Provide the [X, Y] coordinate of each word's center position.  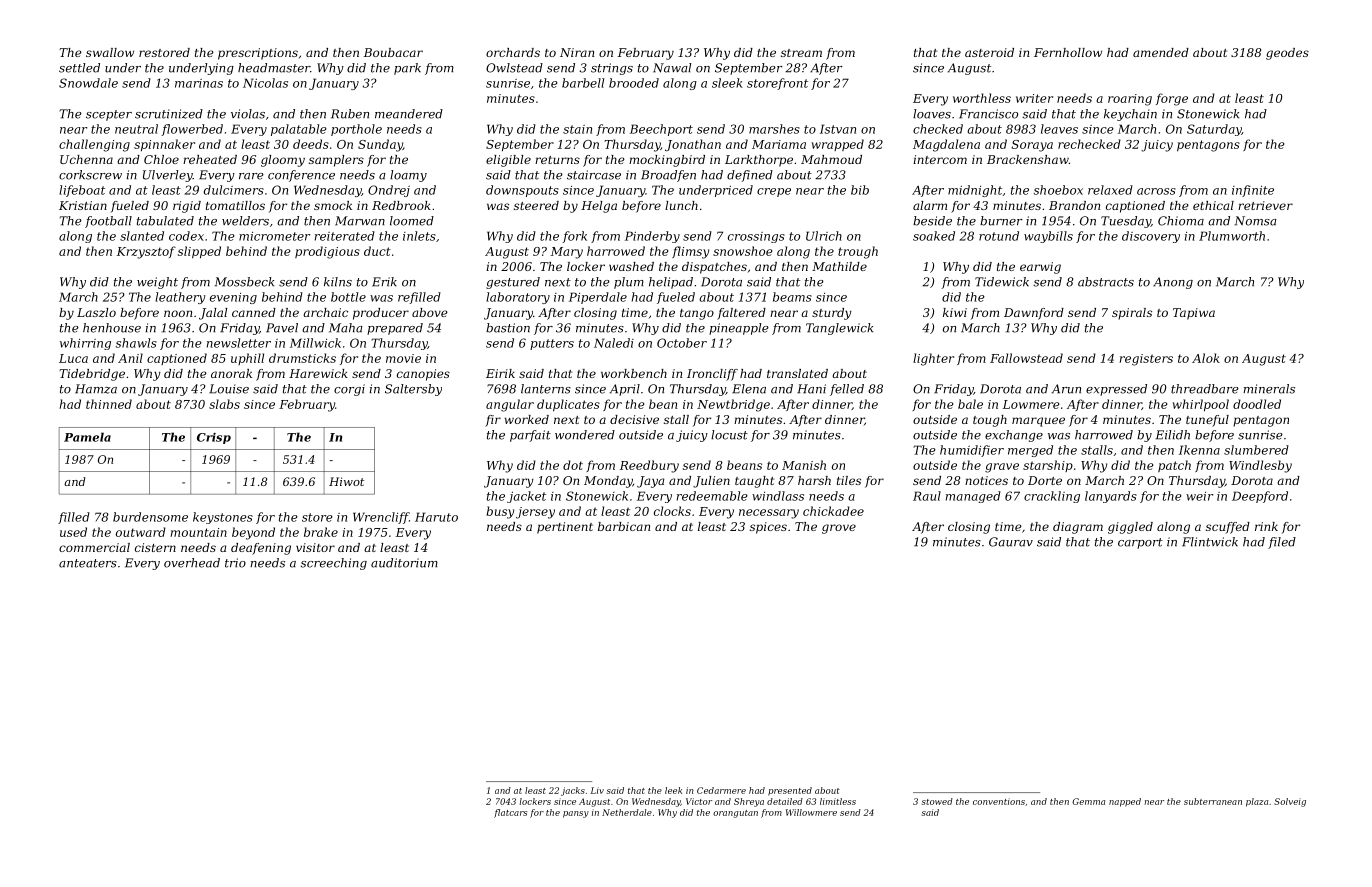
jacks [573, 791]
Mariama [779, 144]
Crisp [214, 438]
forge [1172, 99]
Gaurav [1011, 542]
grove [839, 529]
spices [768, 528]
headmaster [274, 68]
